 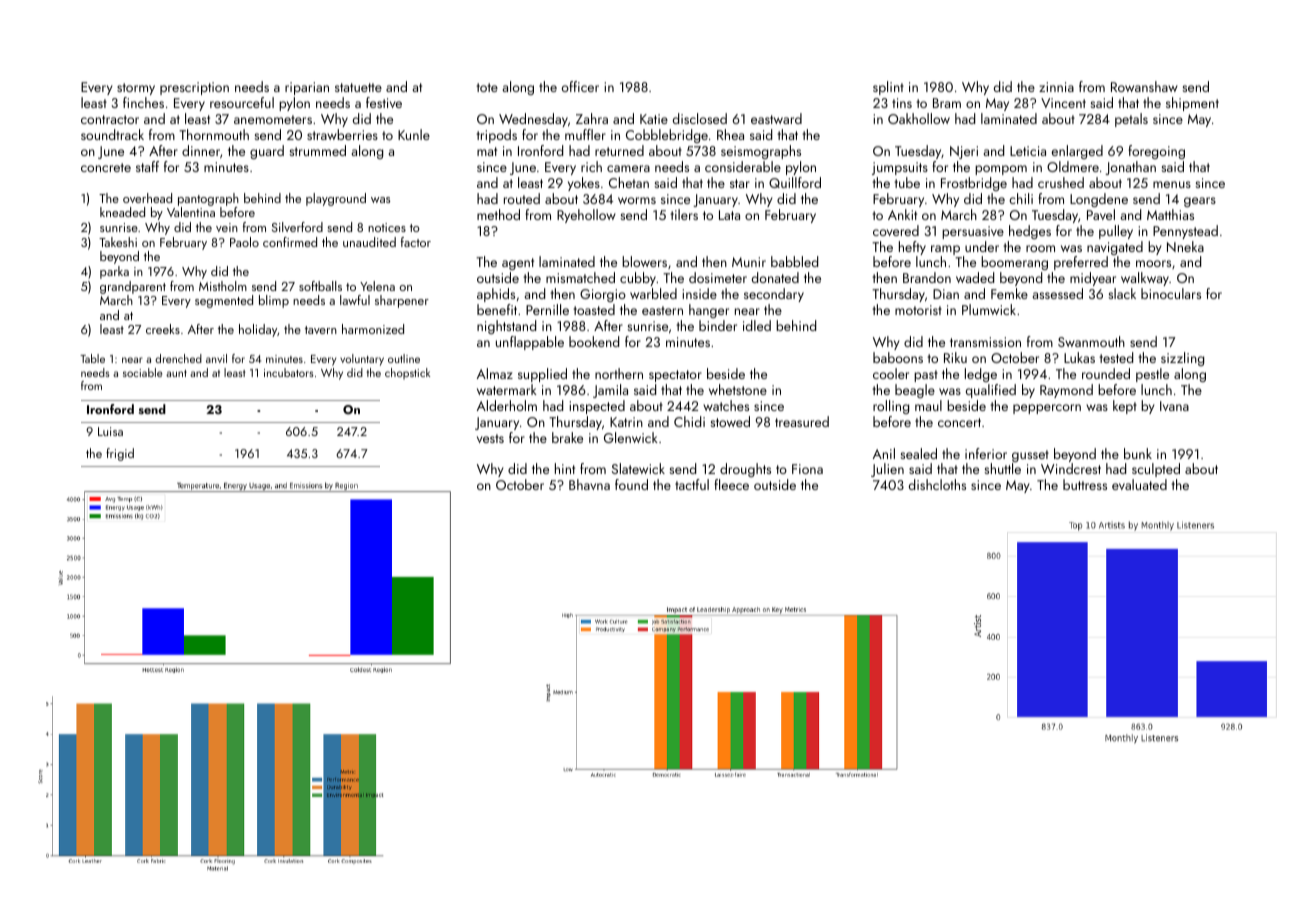 What do you see at coordinates (530, 343) in the image?
I see `unflappable` at bounding box center [530, 343].
